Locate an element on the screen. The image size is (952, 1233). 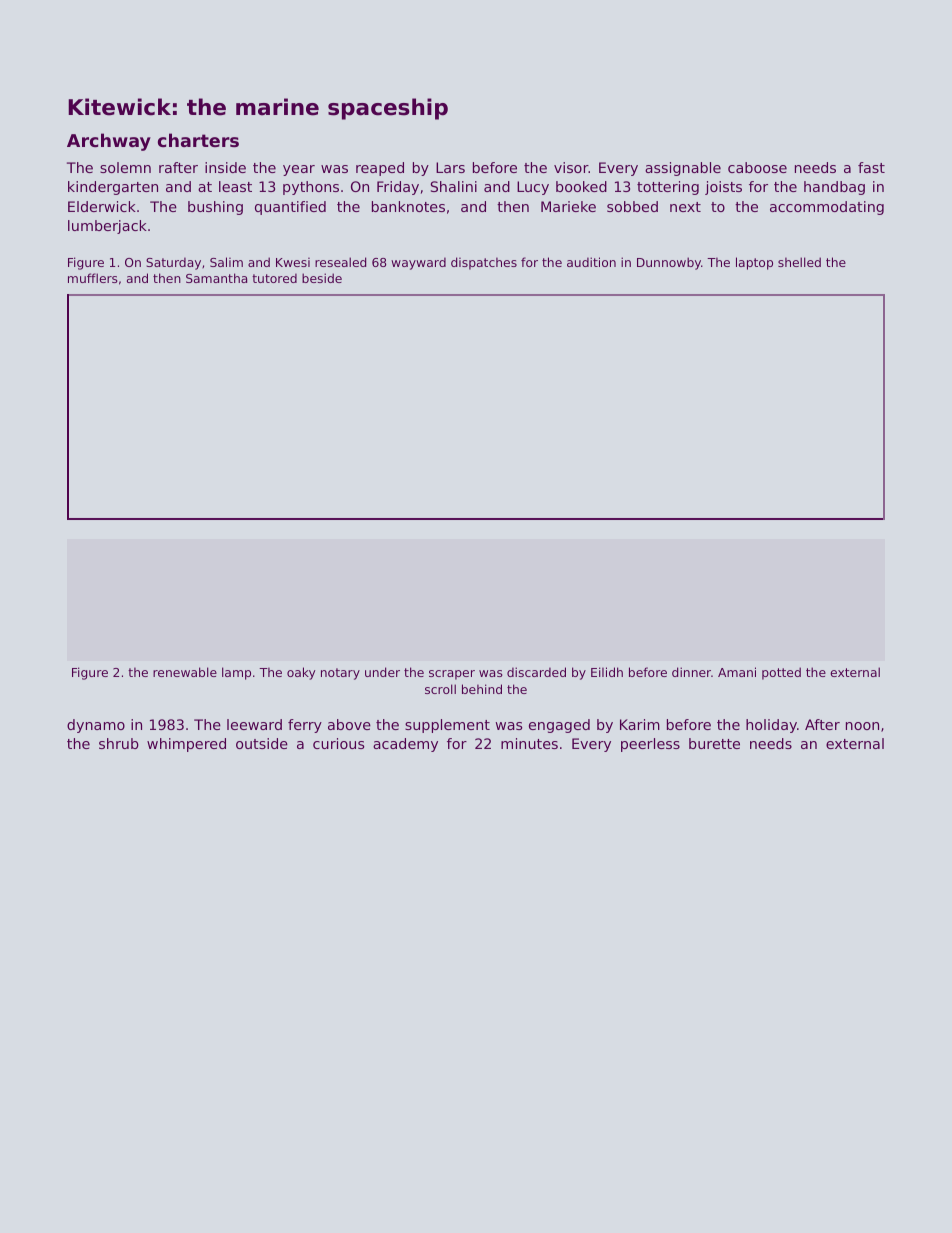
Archway is located at coordinates (109, 142).
